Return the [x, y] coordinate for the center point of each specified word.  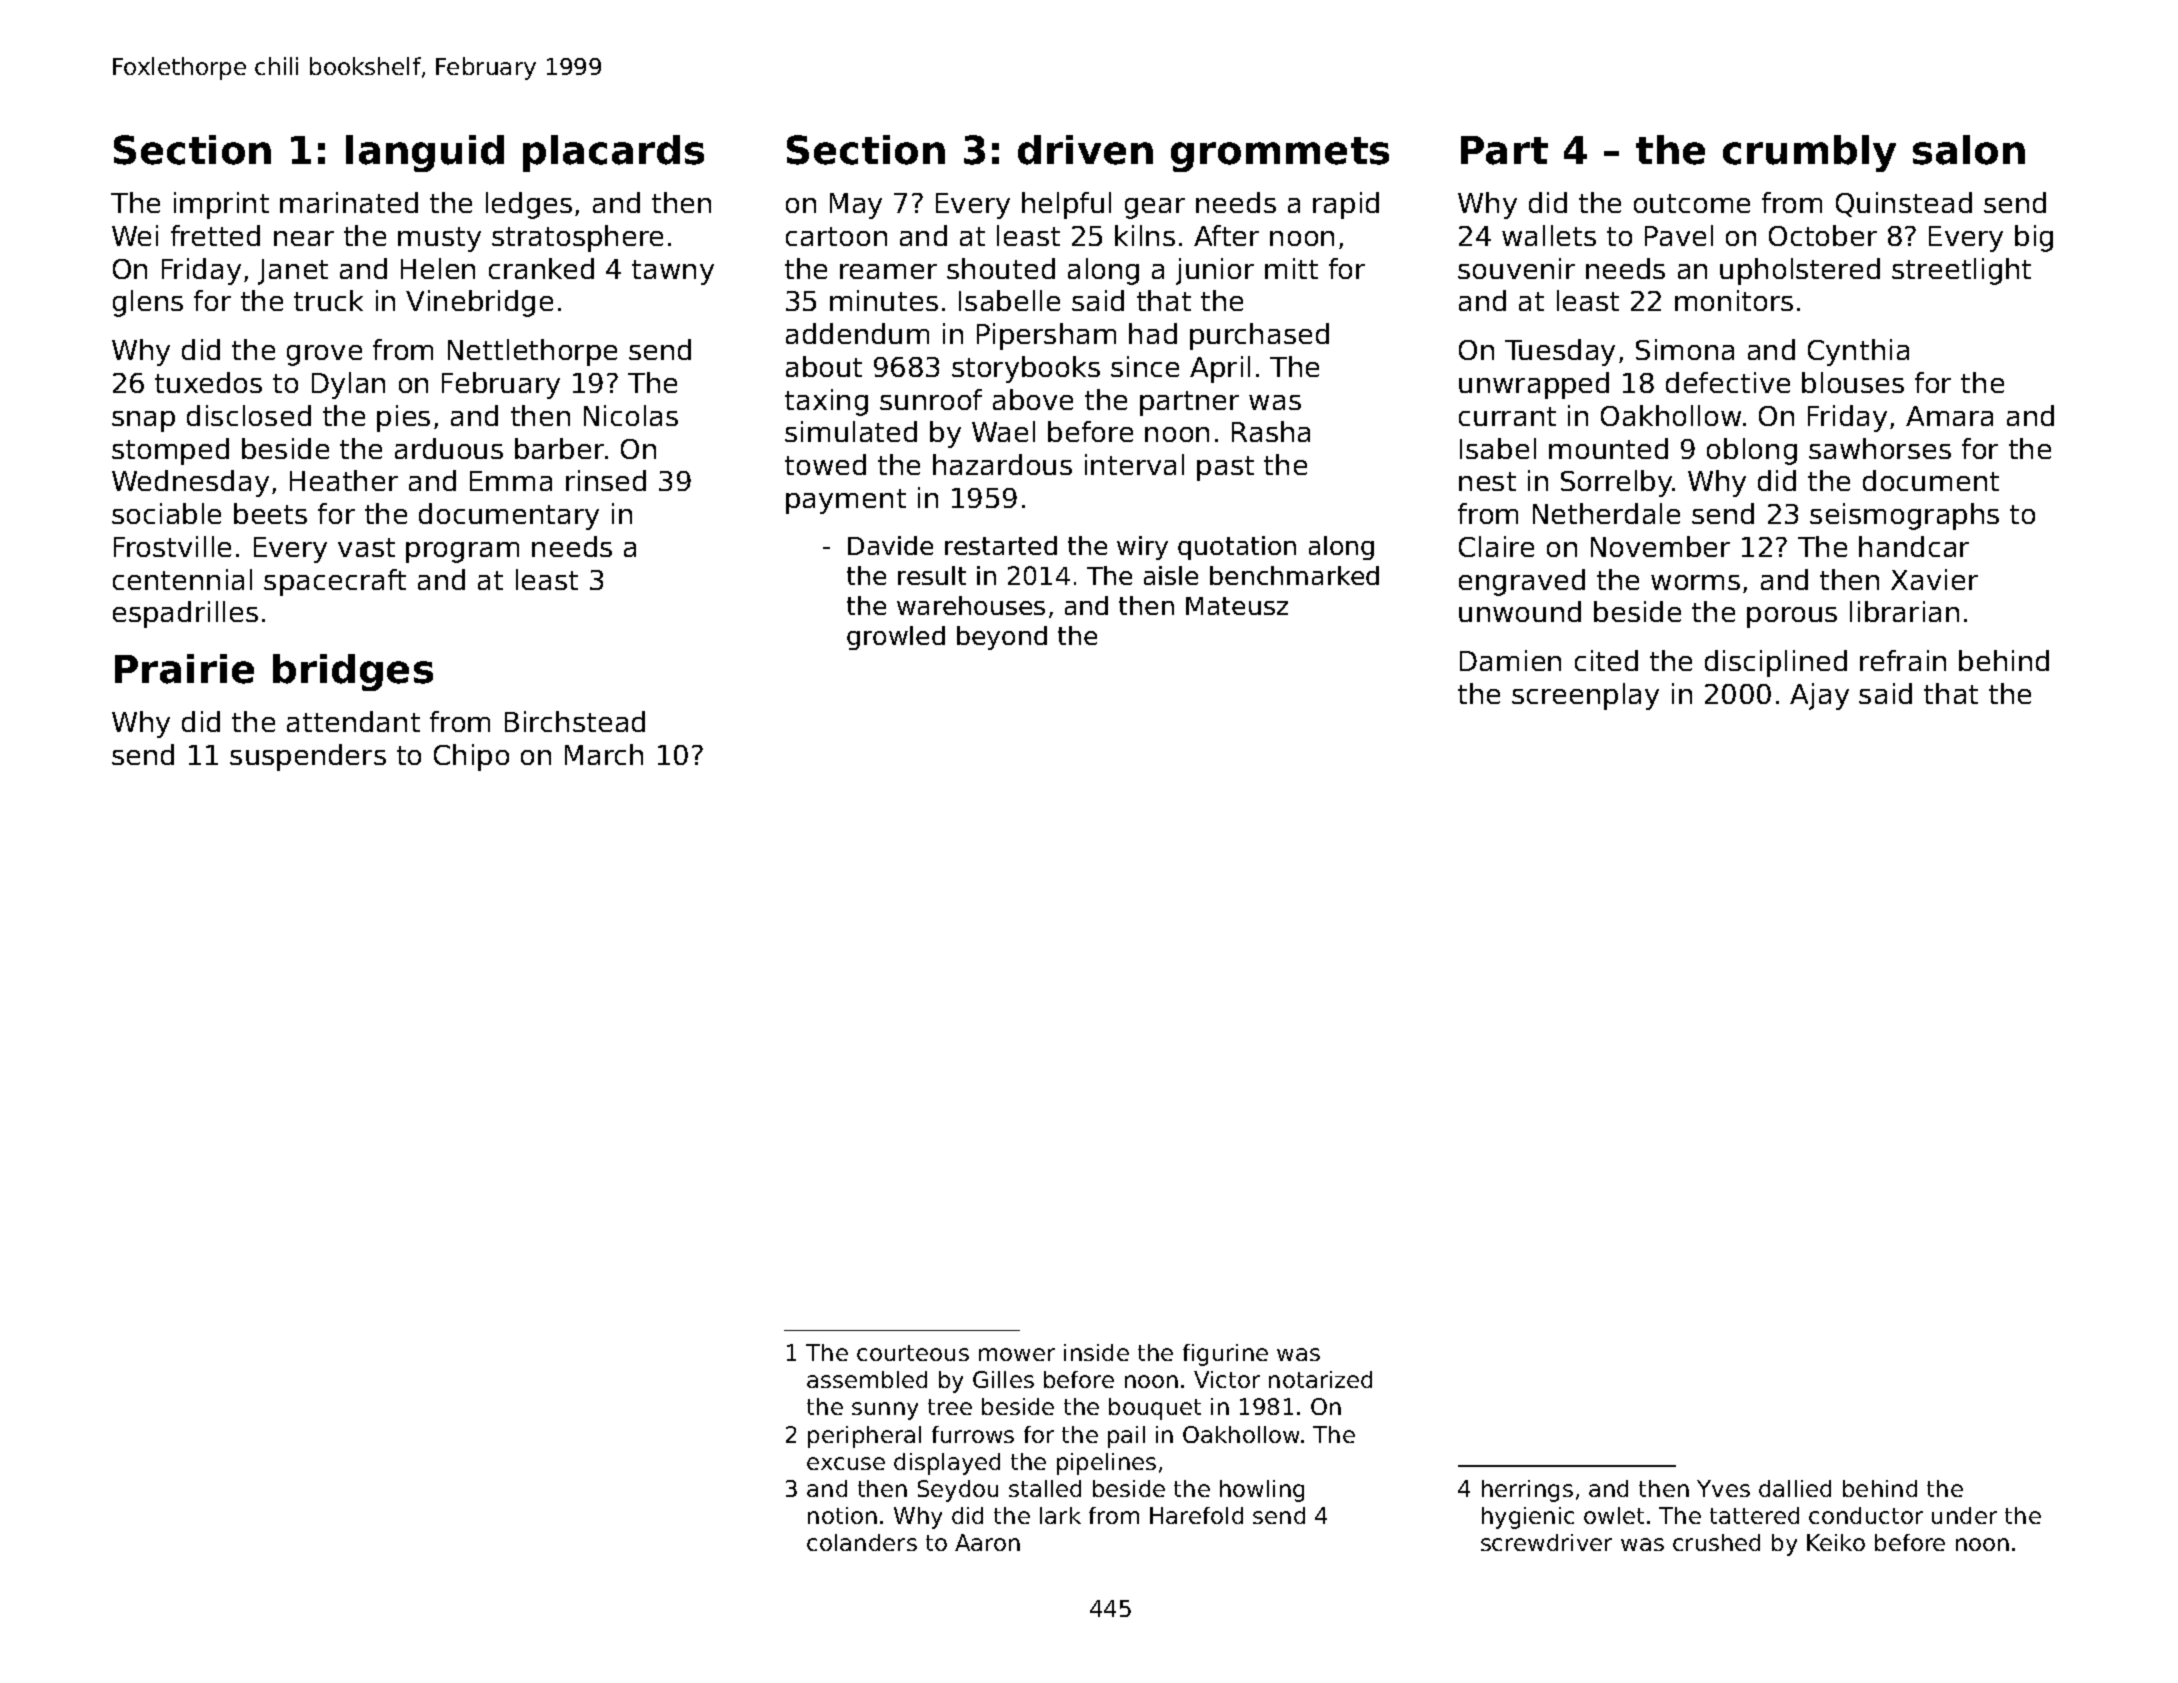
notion [842, 1515]
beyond [1002, 638]
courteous [913, 1353]
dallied [1795, 1488]
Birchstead [575, 721]
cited [1606, 660]
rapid [1346, 205]
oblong [1752, 451]
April [1220, 369]
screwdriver [1546, 1542]
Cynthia [1858, 352]
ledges [529, 205]
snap [143, 421]
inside [1096, 1352]
